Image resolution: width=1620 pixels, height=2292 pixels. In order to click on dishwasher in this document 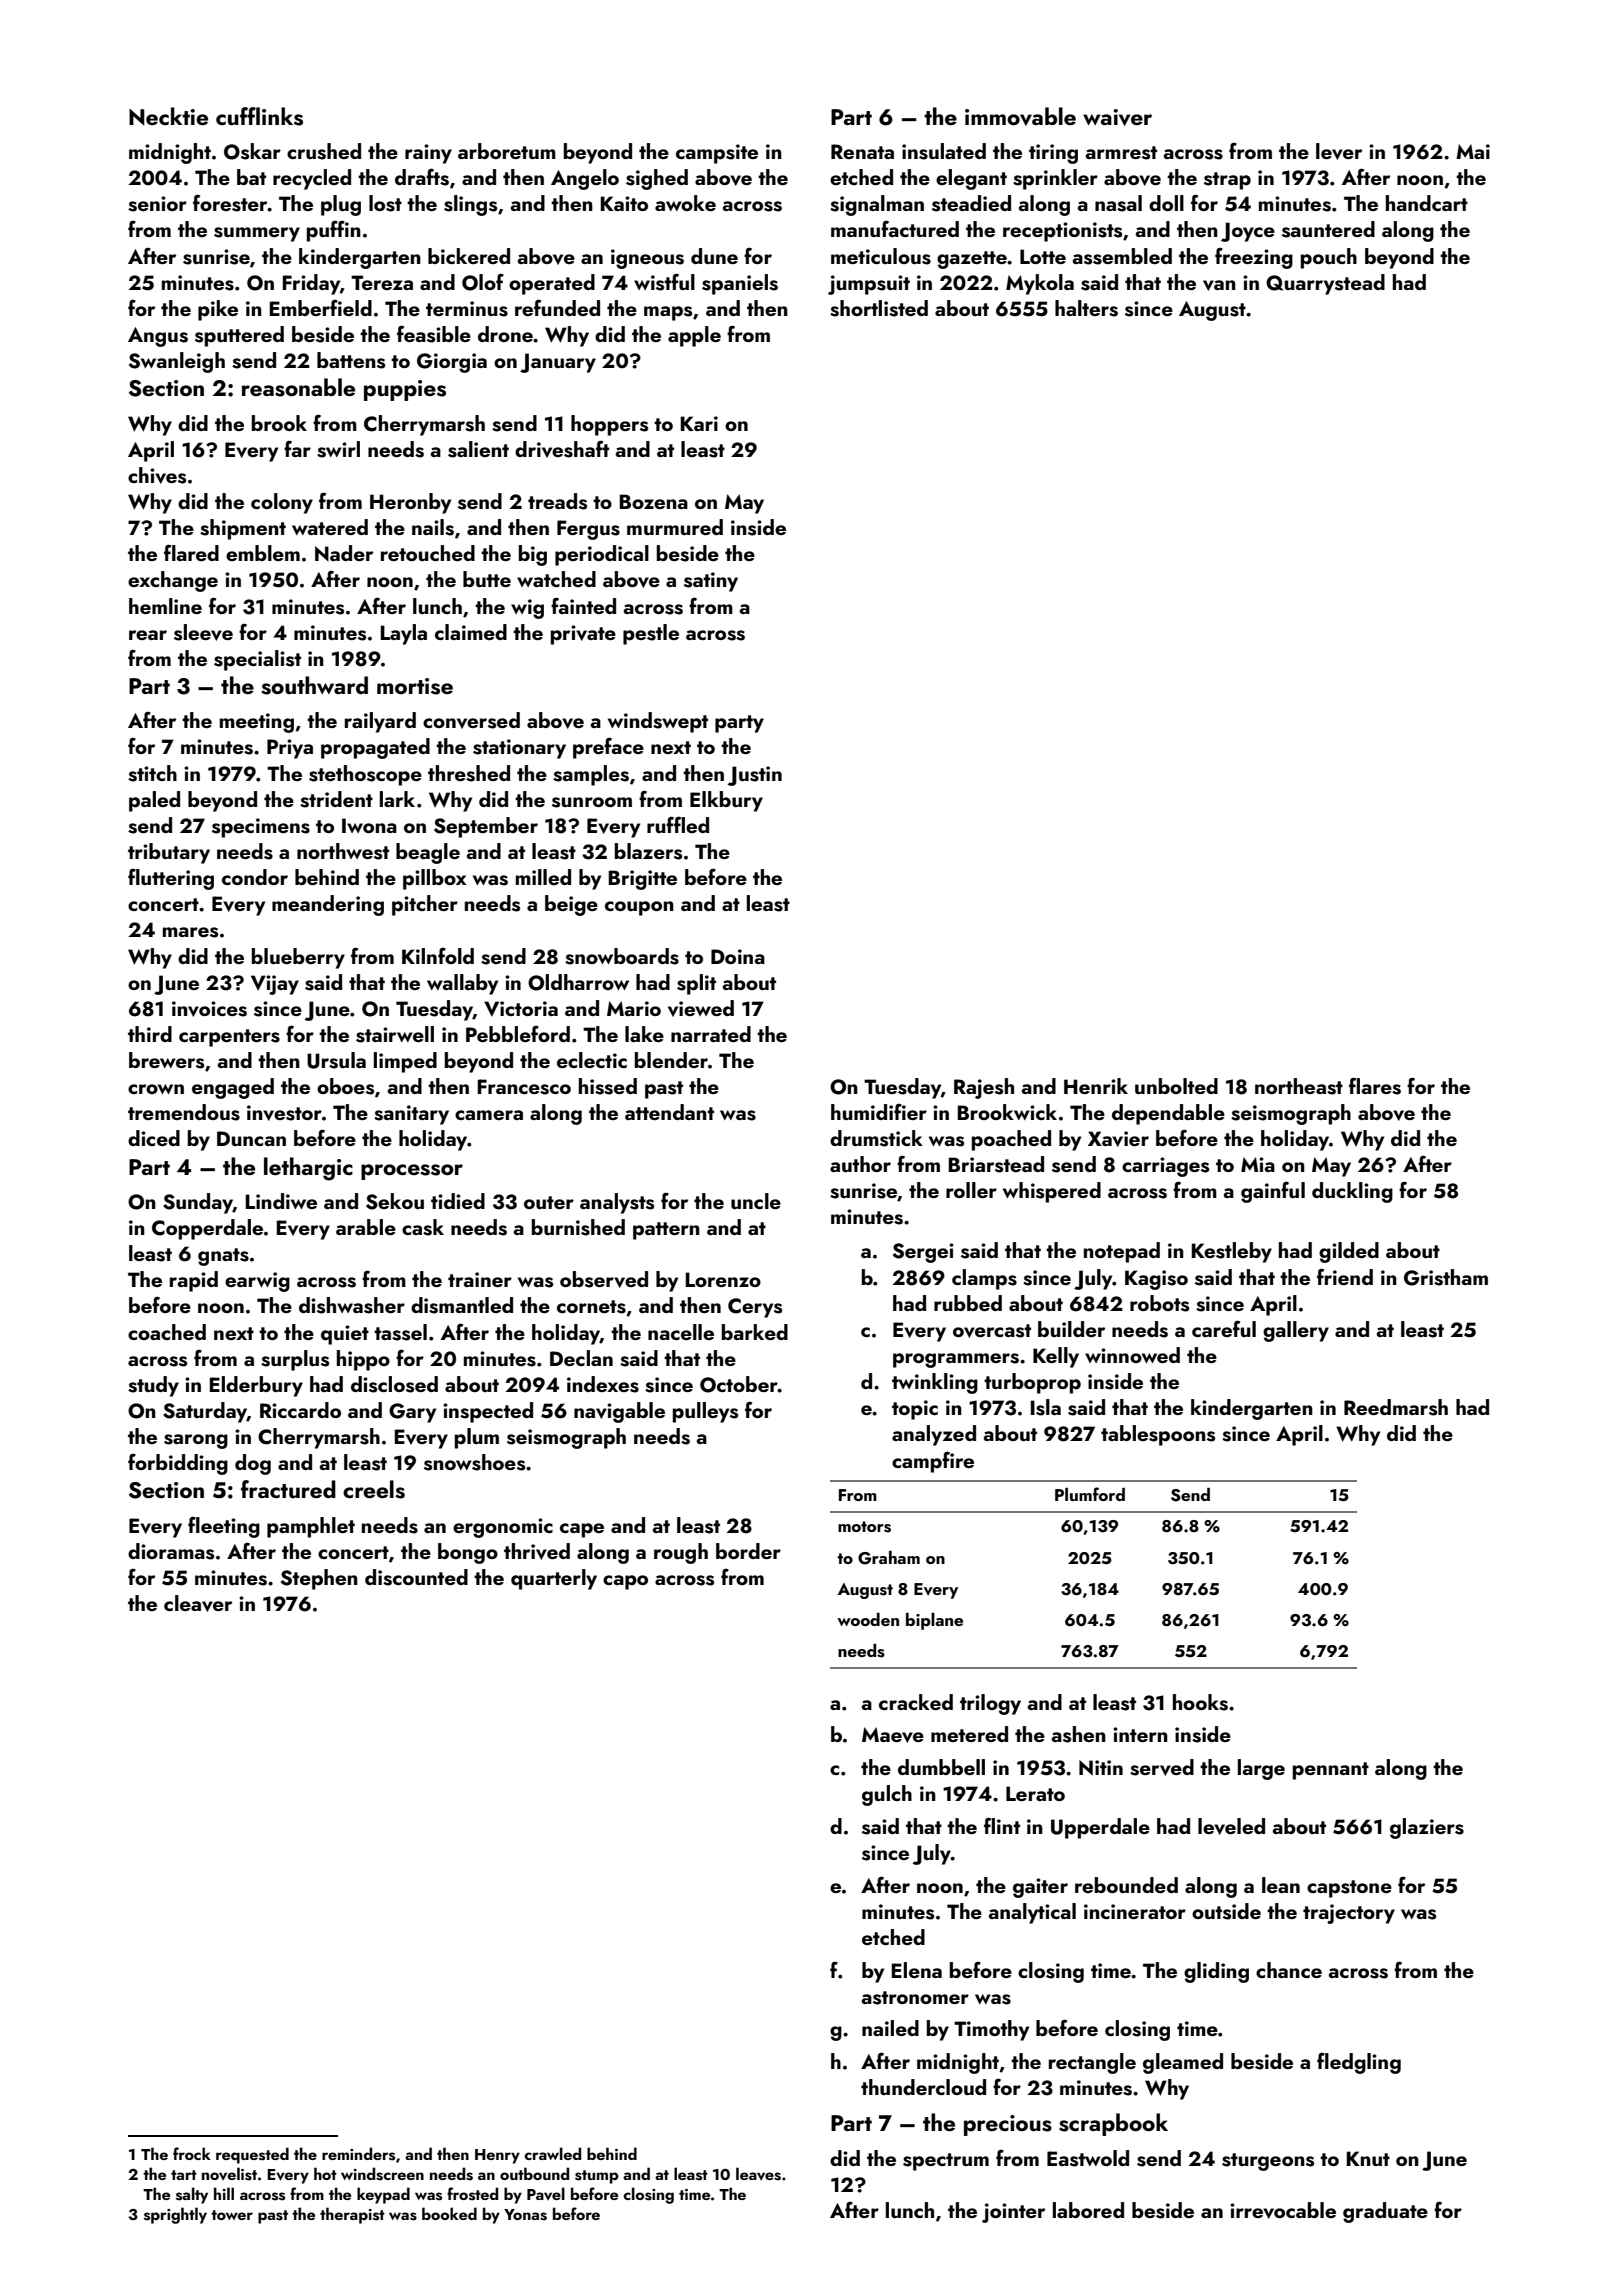, I will do `click(352, 1305)`.
